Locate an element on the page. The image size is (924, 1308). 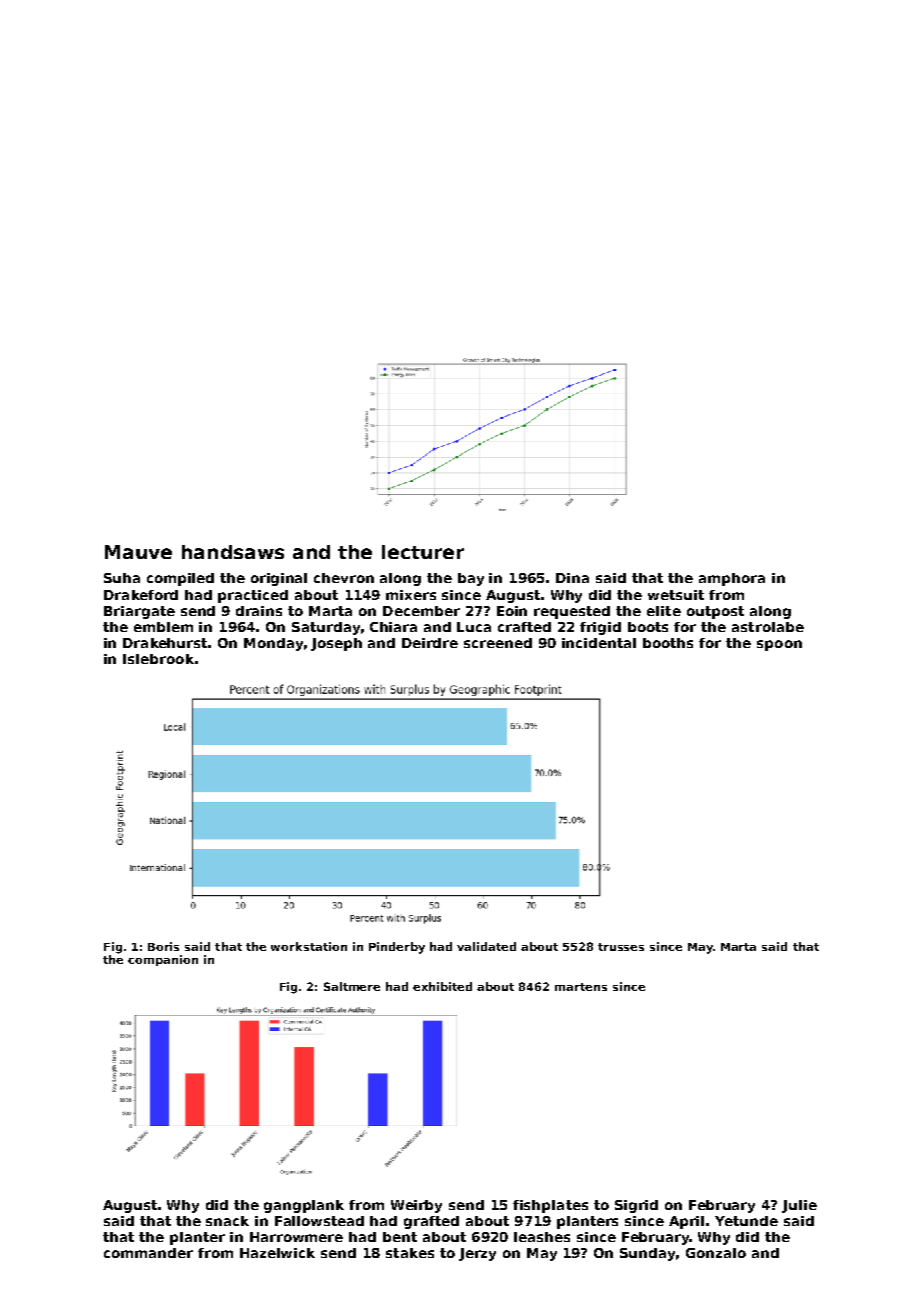
martens is located at coordinates (581, 987).
